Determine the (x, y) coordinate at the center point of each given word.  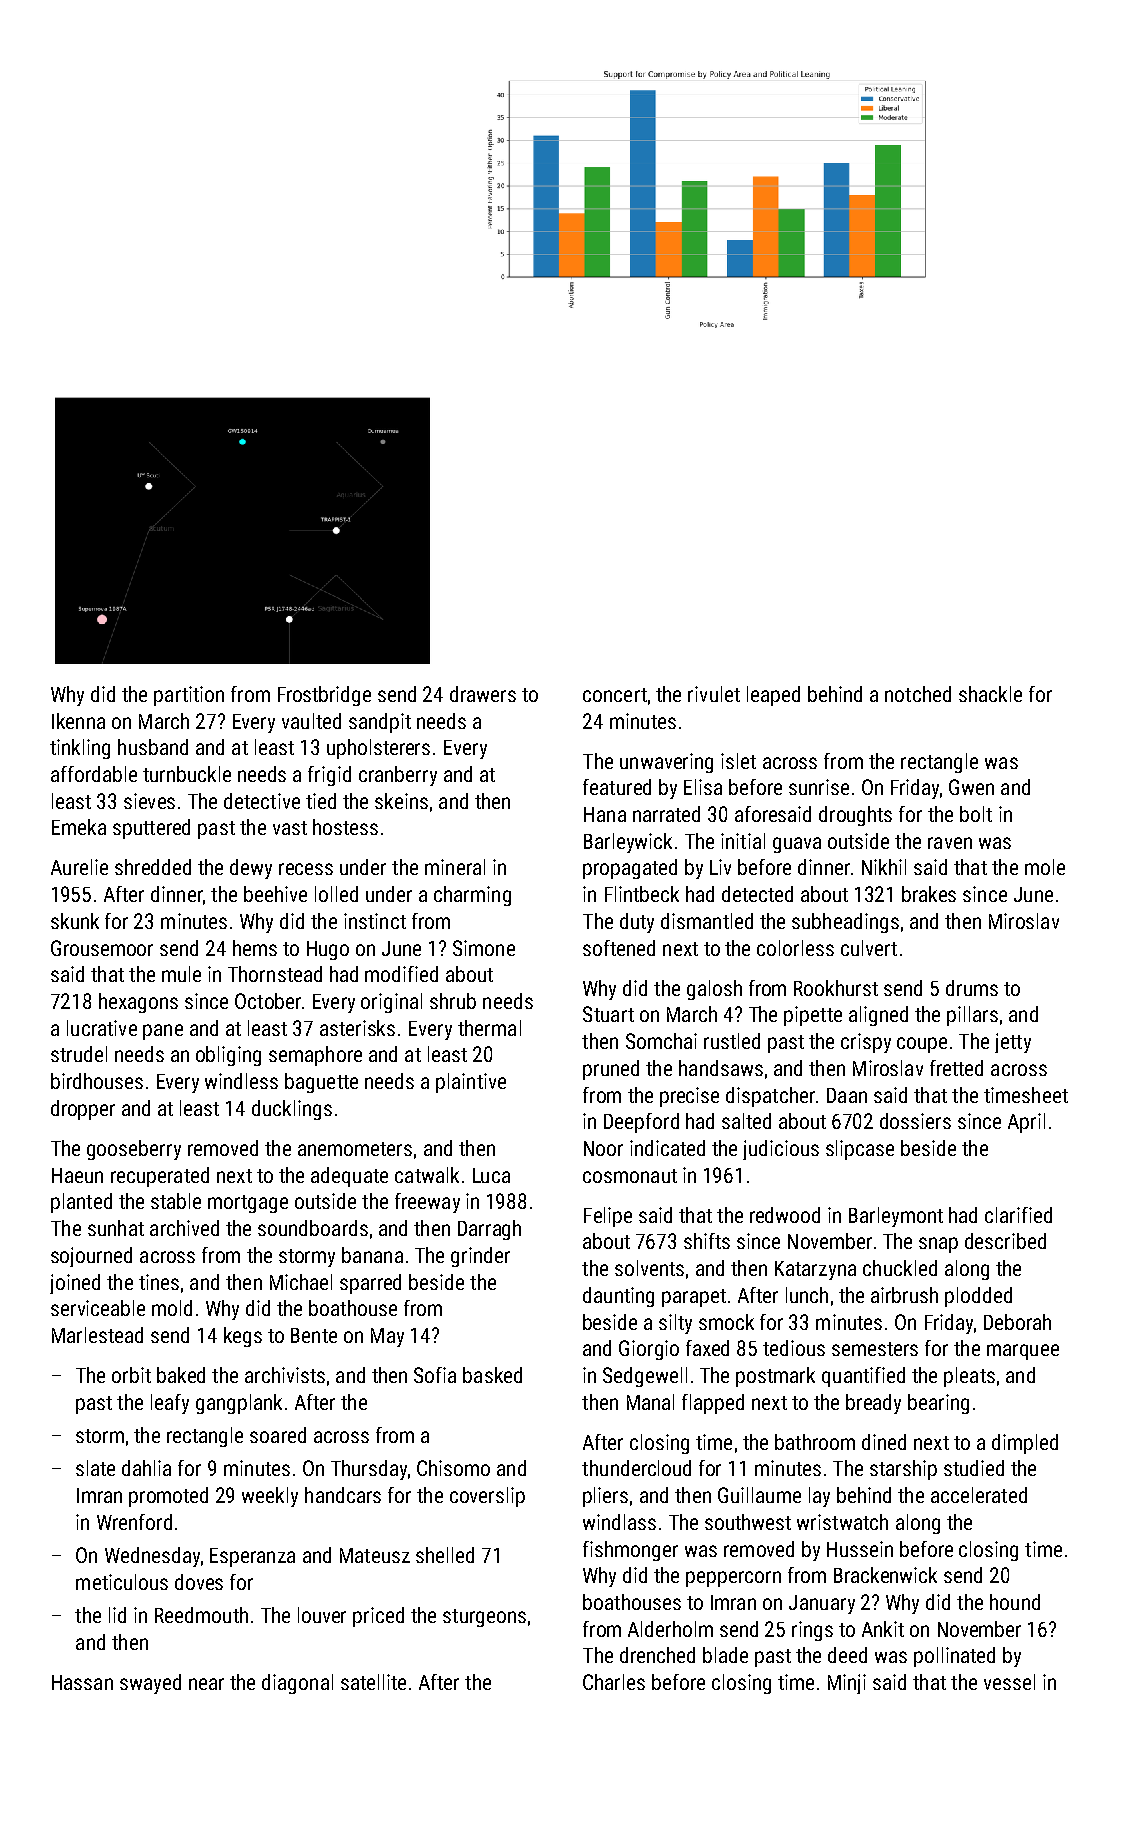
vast (290, 828)
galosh (714, 990)
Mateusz (375, 1555)
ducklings (292, 1110)
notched (918, 694)
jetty (1013, 1043)
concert (615, 695)
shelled (445, 1555)
